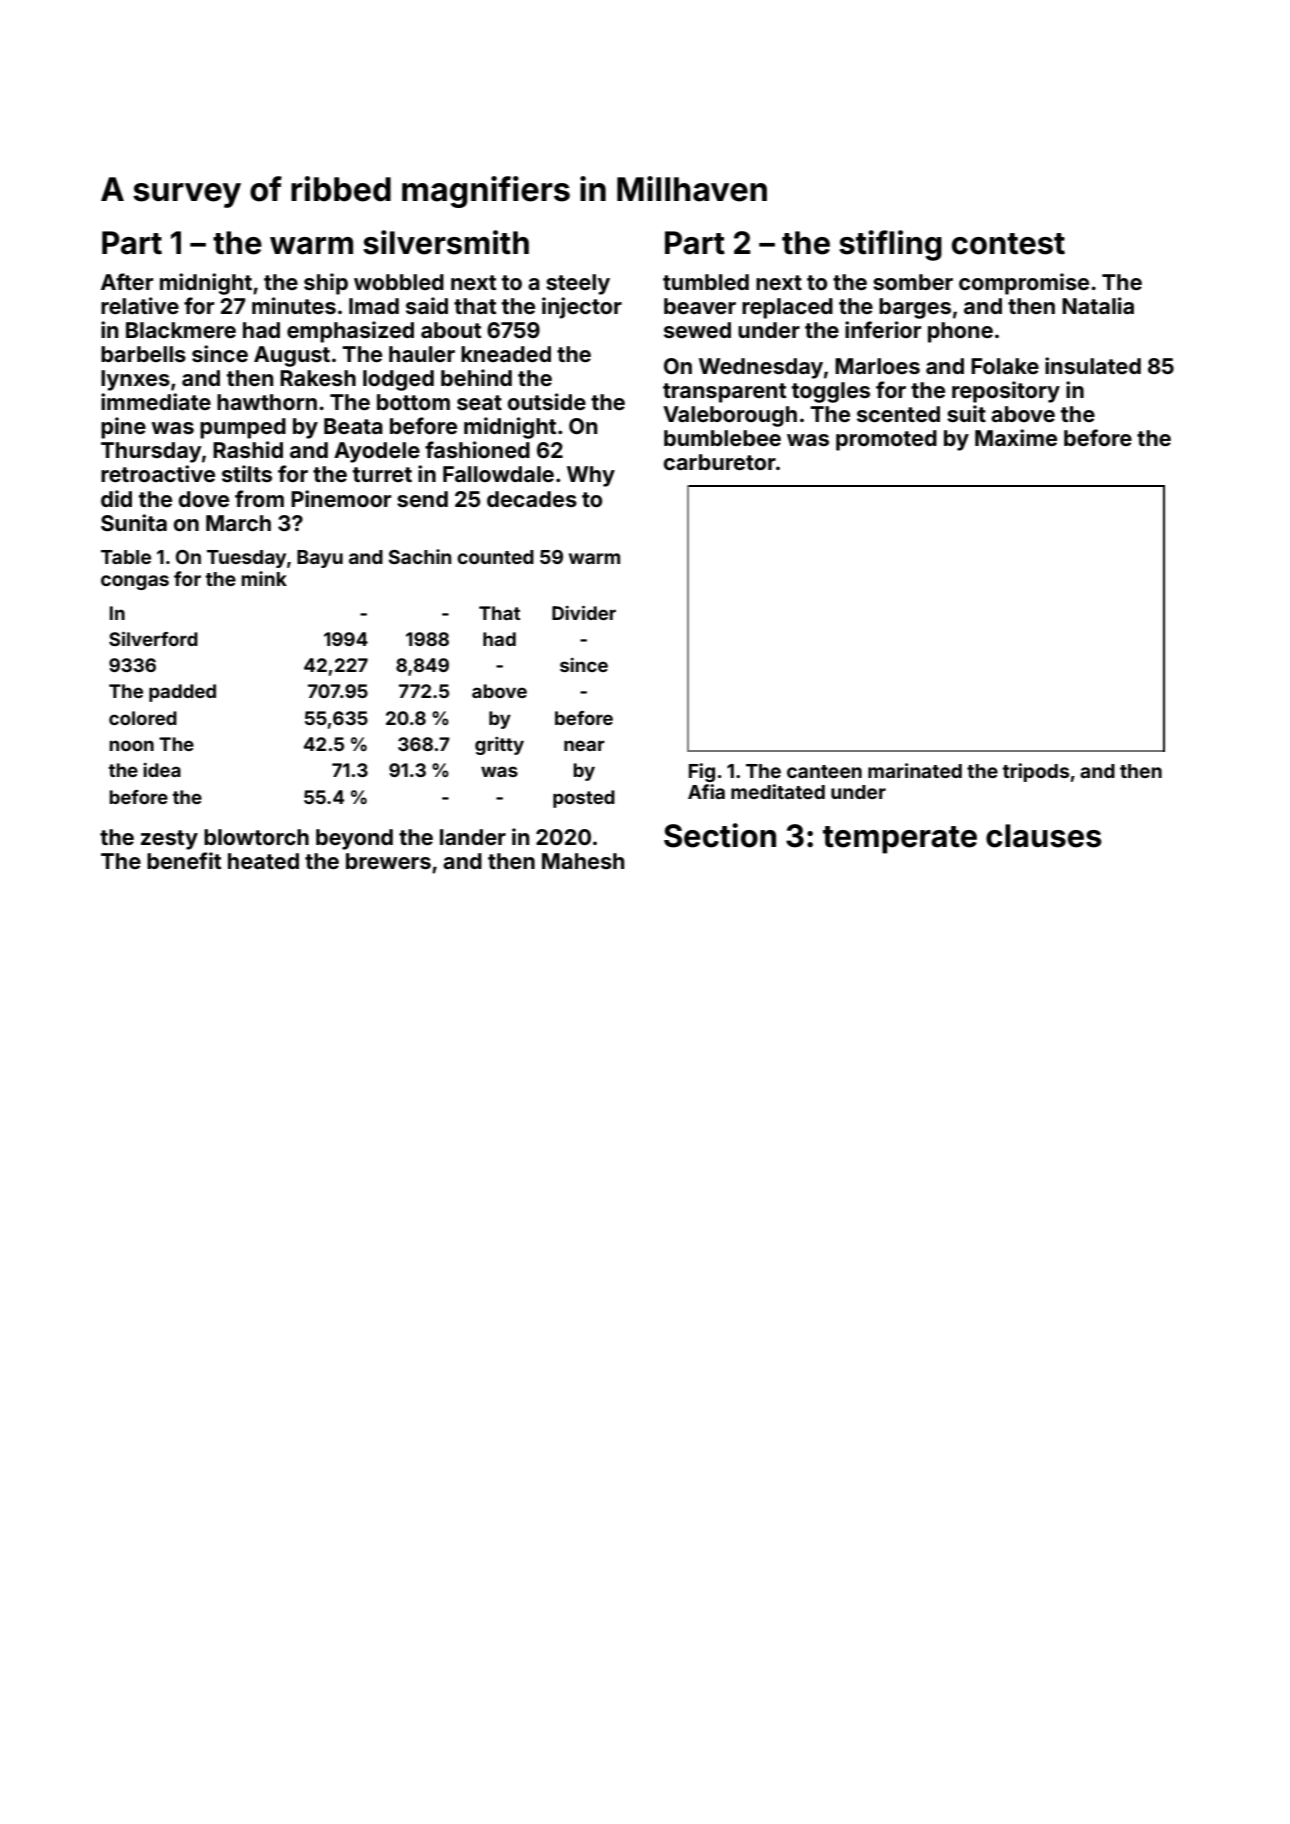 The width and height of the screenshot is (1290, 1824). I want to click on heated, so click(263, 861).
